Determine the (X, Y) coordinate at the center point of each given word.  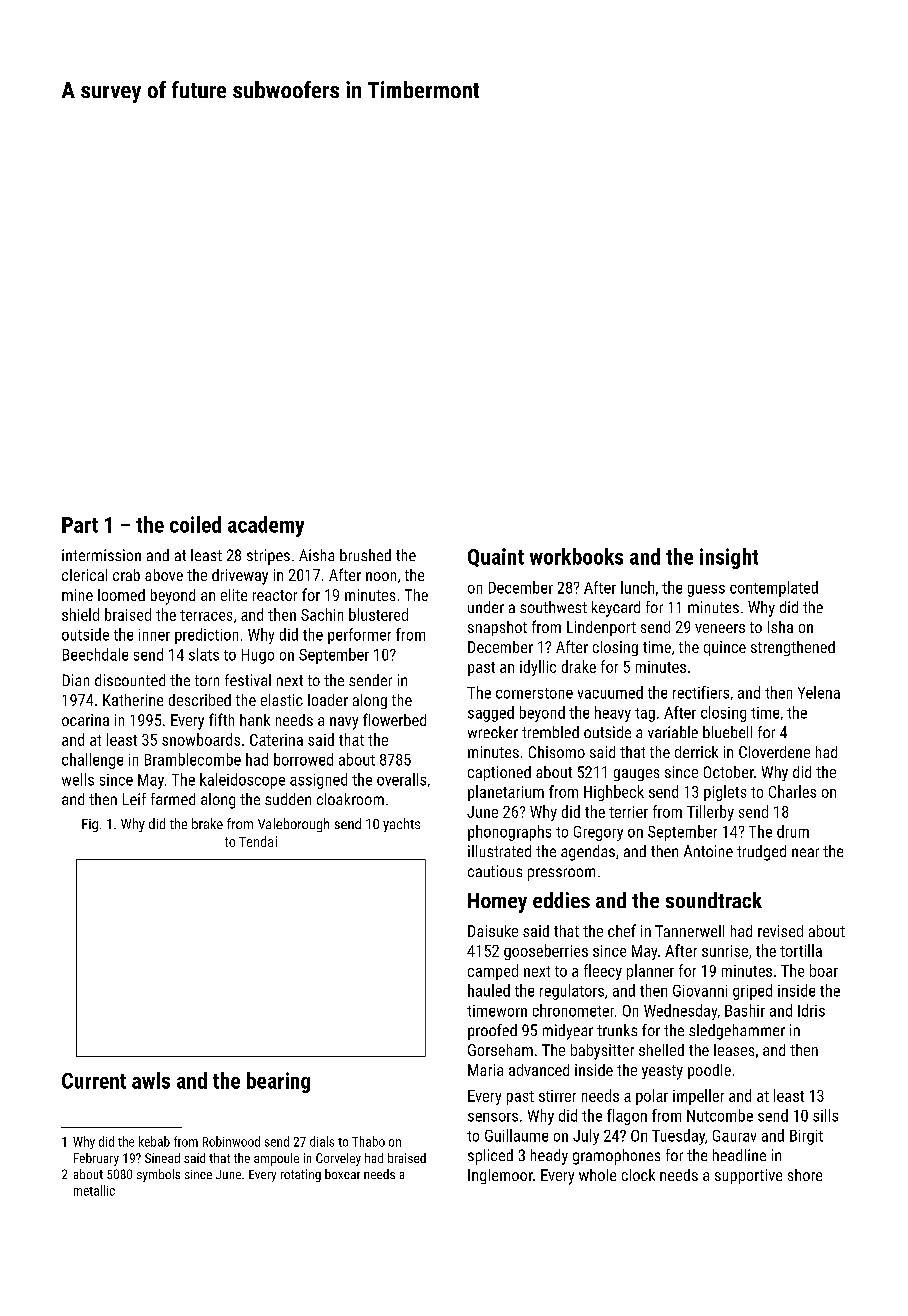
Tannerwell (689, 931)
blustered (378, 614)
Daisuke (493, 931)
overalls (401, 779)
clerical (84, 575)
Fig (90, 825)
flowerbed (394, 719)
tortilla (801, 950)
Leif (134, 799)
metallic (94, 1190)
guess (706, 591)
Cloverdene (774, 752)
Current (94, 1081)
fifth (221, 719)
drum (793, 831)
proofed (492, 1032)
